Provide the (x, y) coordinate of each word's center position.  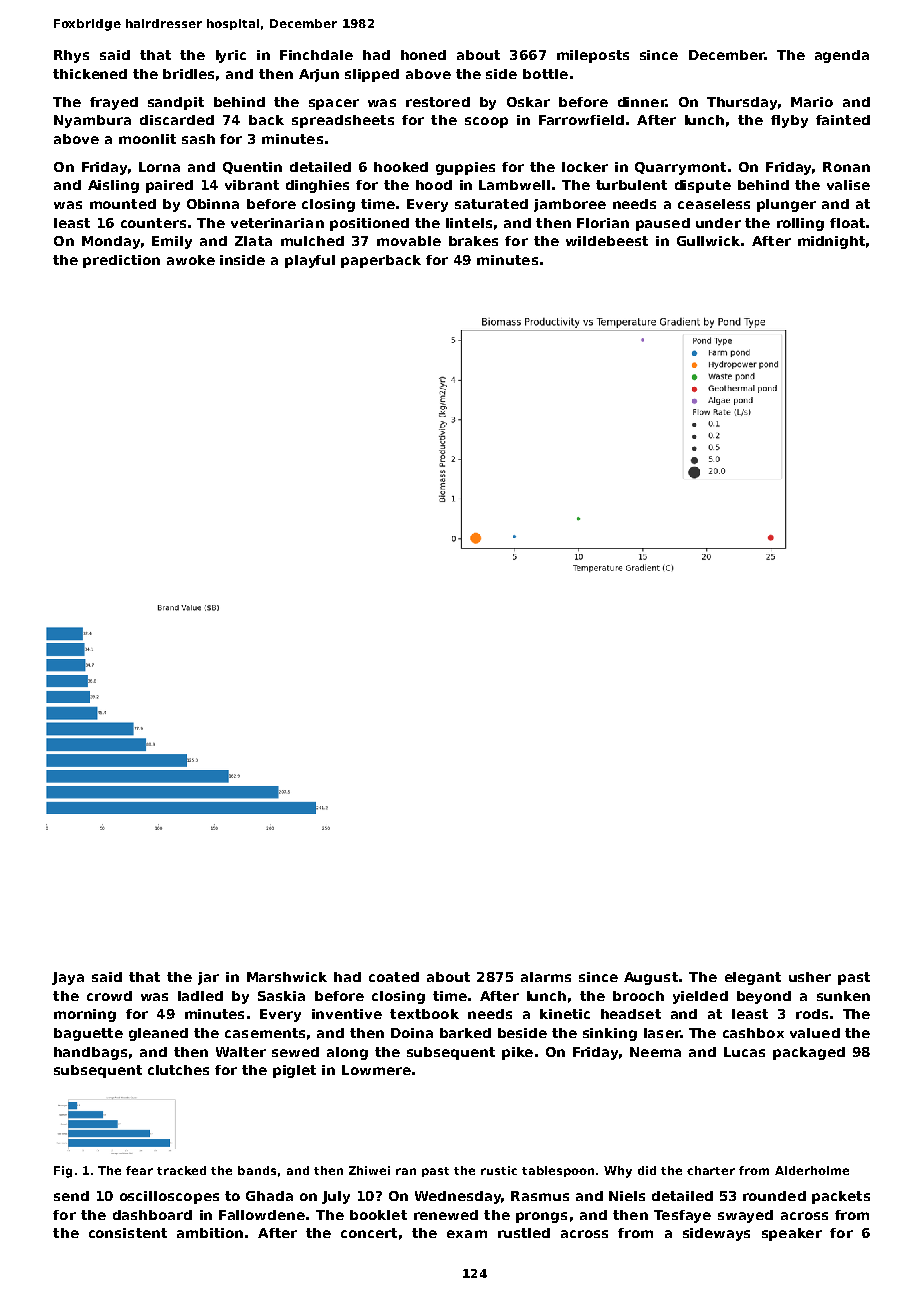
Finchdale (316, 55)
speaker (792, 1234)
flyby (789, 121)
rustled (524, 1233)
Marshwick (287, 977)
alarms (546, 977)
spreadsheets (343, 121)
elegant (753, 978)
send (71, 1196)
